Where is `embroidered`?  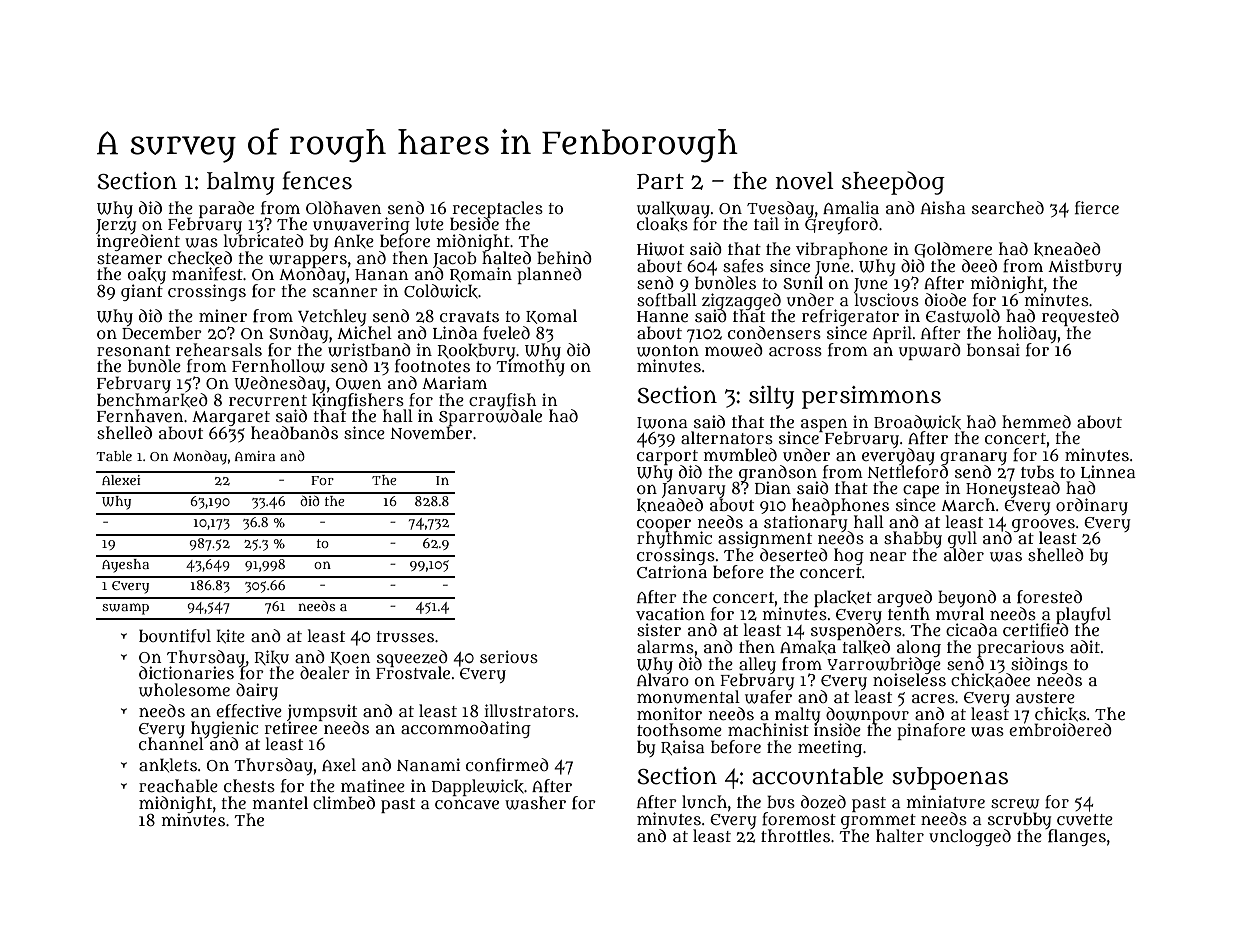
embroidered is located at coordinates (1060, 729).
